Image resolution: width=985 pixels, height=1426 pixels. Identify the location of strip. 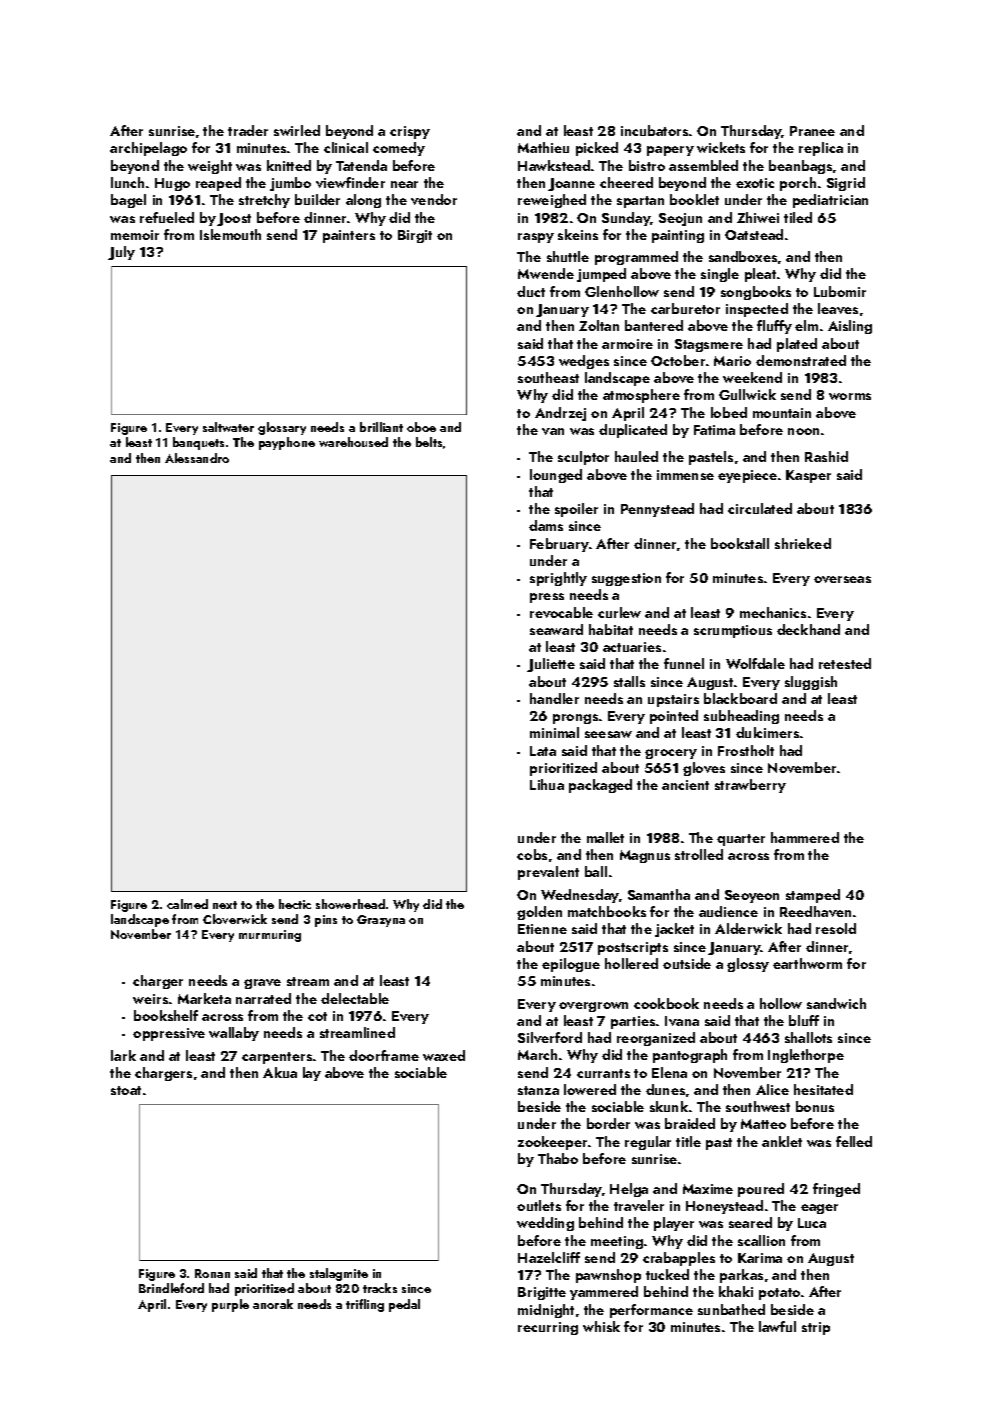
(816, 1328).
